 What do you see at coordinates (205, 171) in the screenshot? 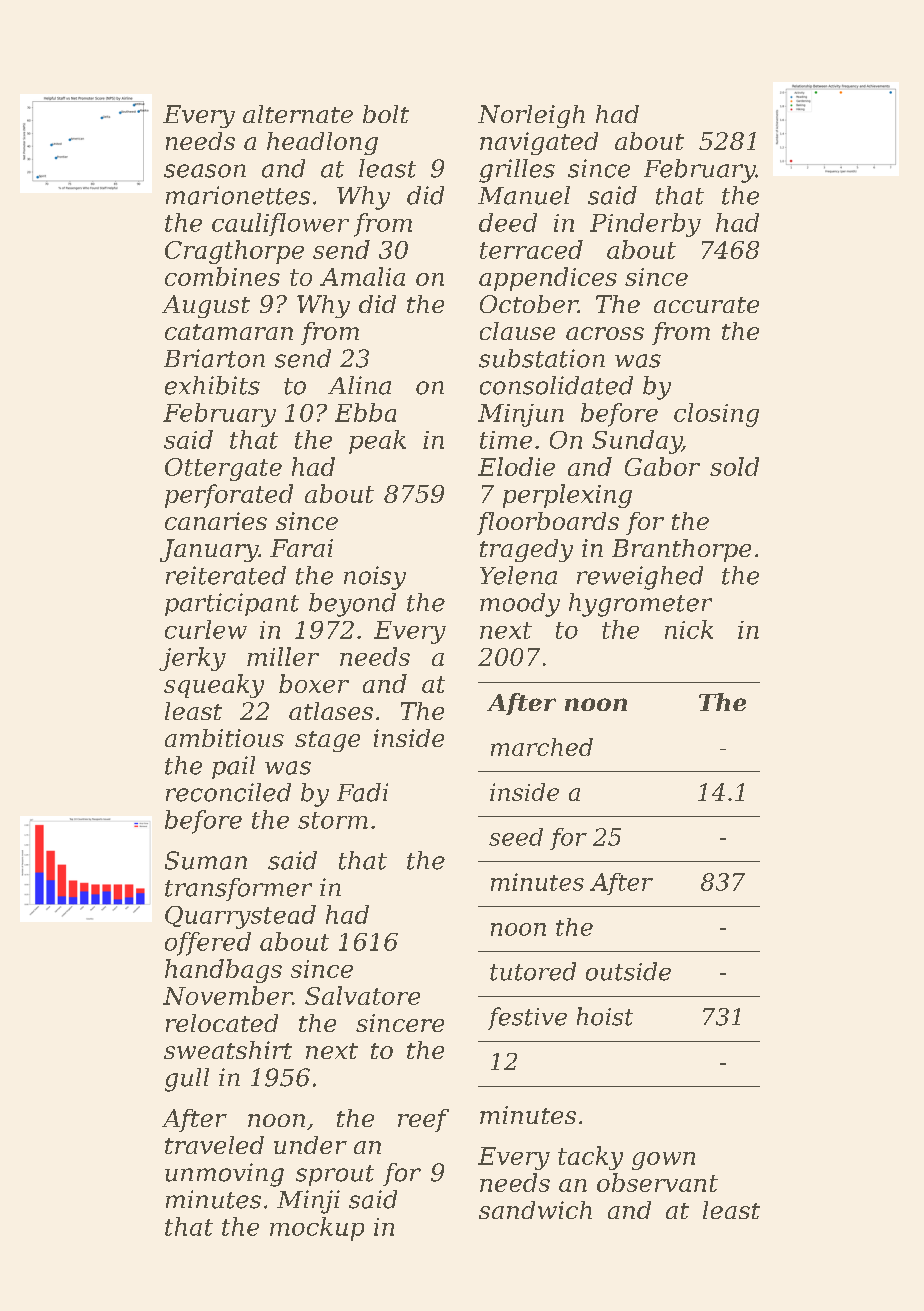
I see `season` at bounding box center [205, 171].
